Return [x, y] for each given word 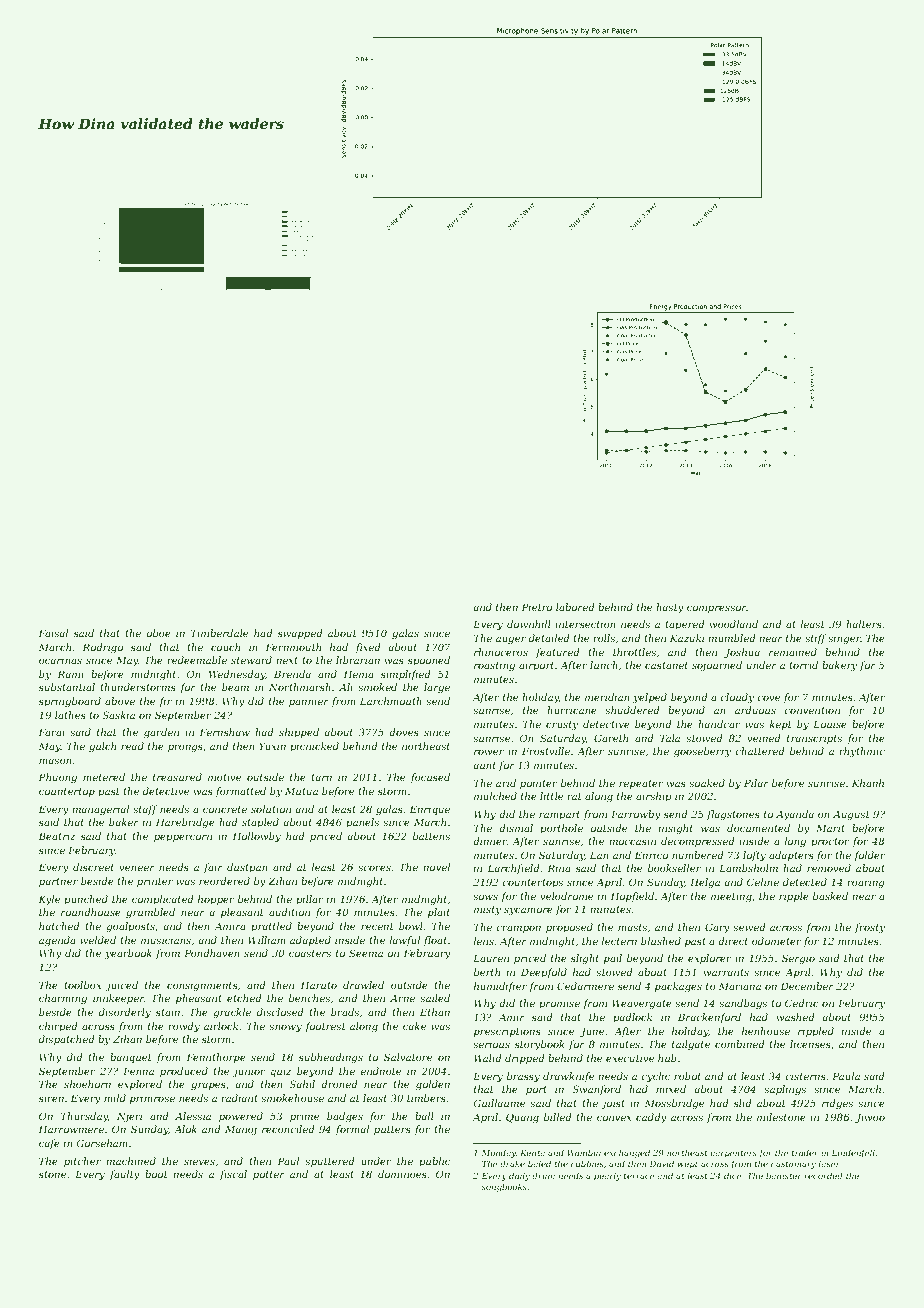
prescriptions [507, 1032]
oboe [158, 633]
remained [793, 652]
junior [249, 1072]
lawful [404, 941]
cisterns [805, 1076]
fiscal [233, 1175]
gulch [102, 747]
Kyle [49, 900]
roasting [494, 666]
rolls [604, 638]
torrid [803, 665]
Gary [717, 928]
